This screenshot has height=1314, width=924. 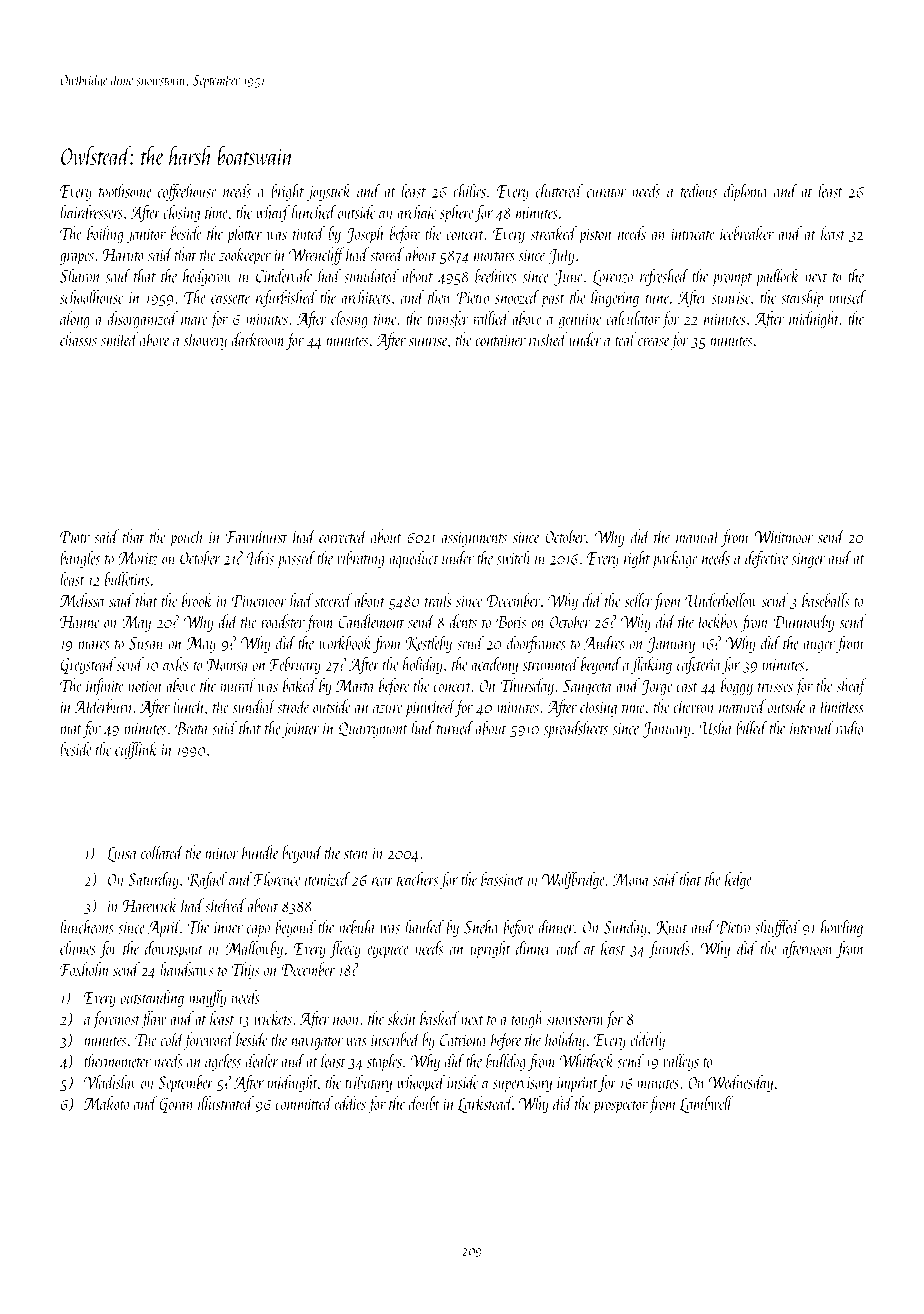 I want to click on Alderburn, so click(x=103, y=706).
